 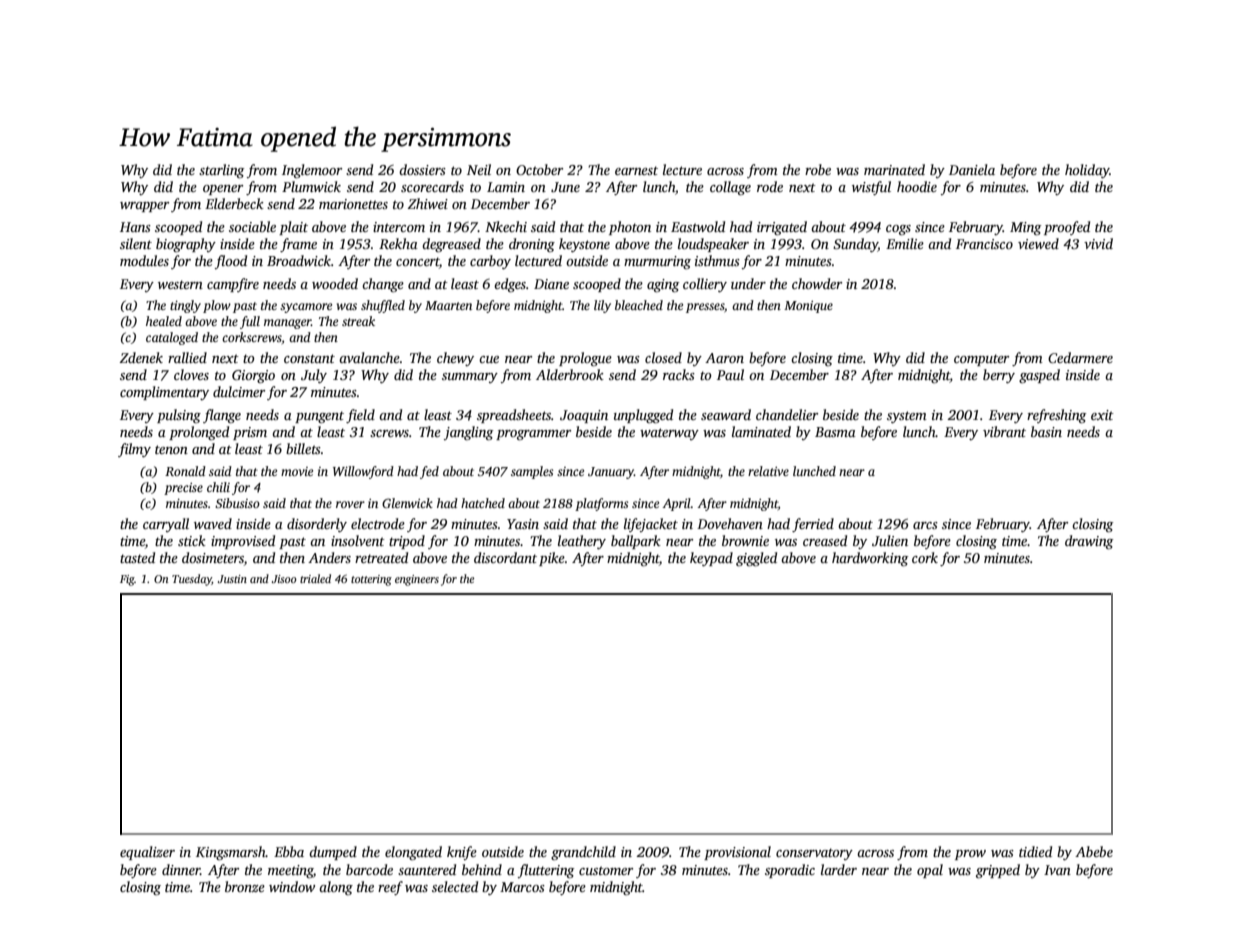 I want to click on keypad, so click(x=711, y=559).
